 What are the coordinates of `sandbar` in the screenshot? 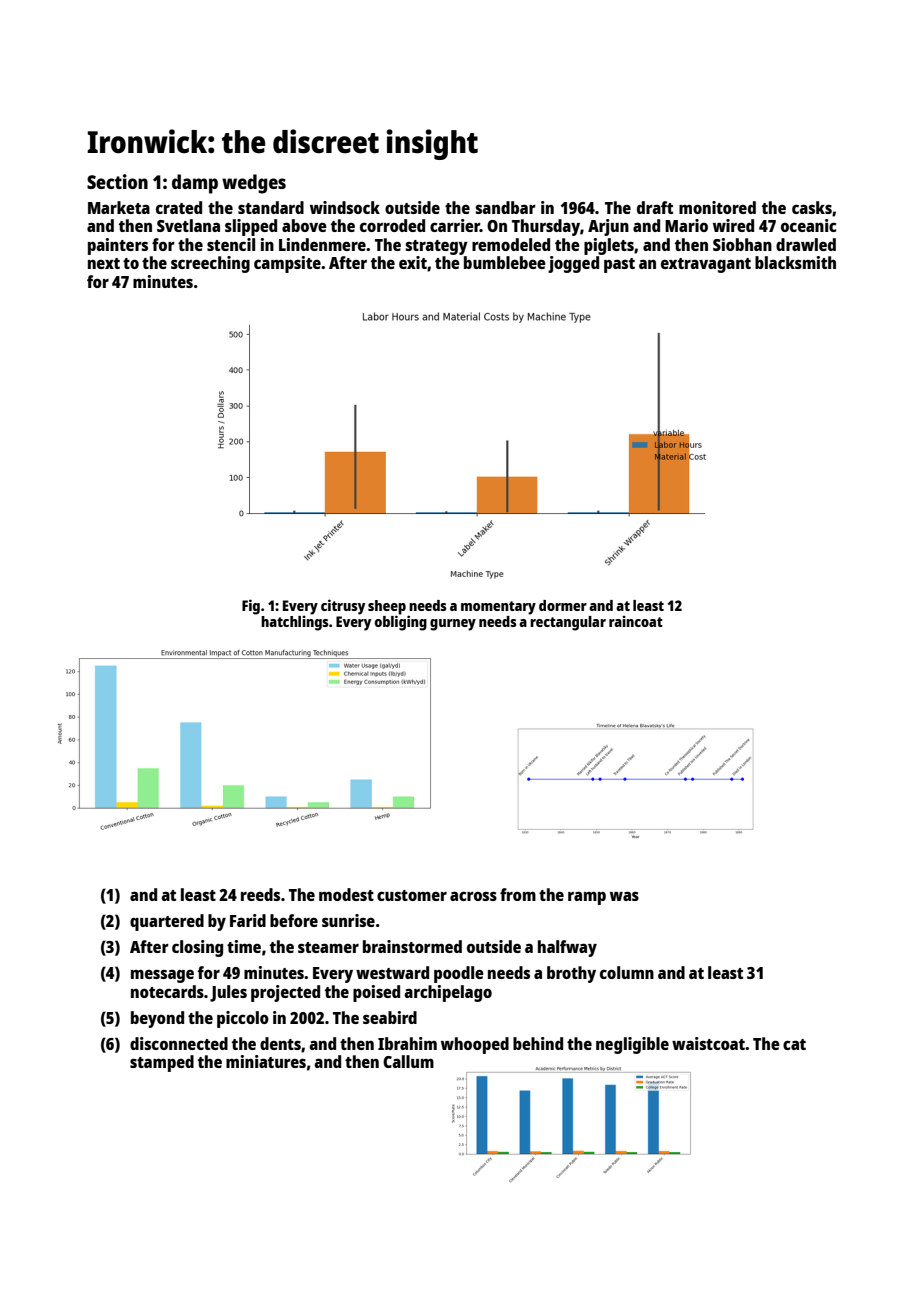 It's located at (505, 207).
